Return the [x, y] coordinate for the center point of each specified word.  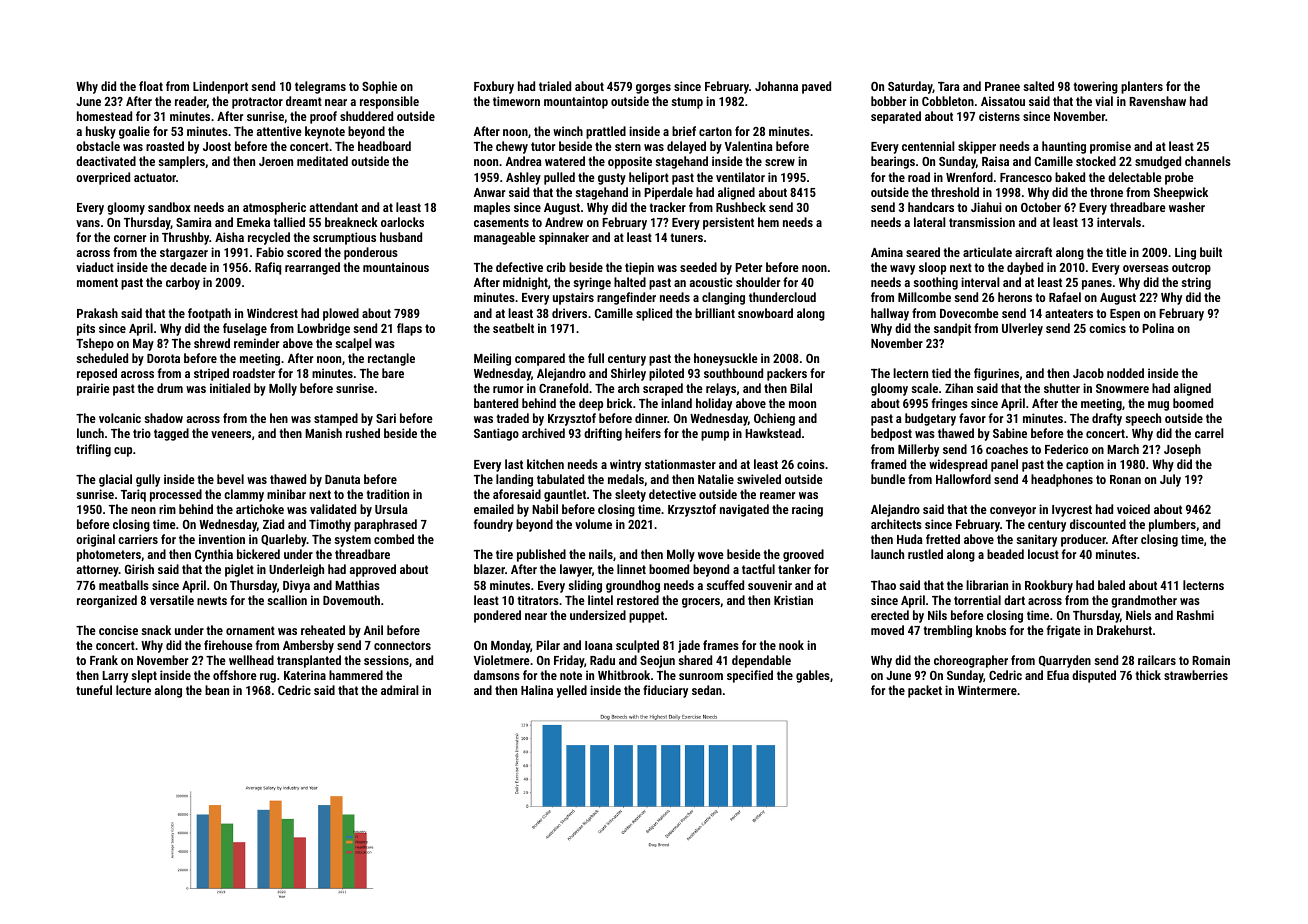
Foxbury [494, 87]
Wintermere [987, 690]
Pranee [1002, 86]
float [151, 86]
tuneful [94, 690]
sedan [707, 690]
